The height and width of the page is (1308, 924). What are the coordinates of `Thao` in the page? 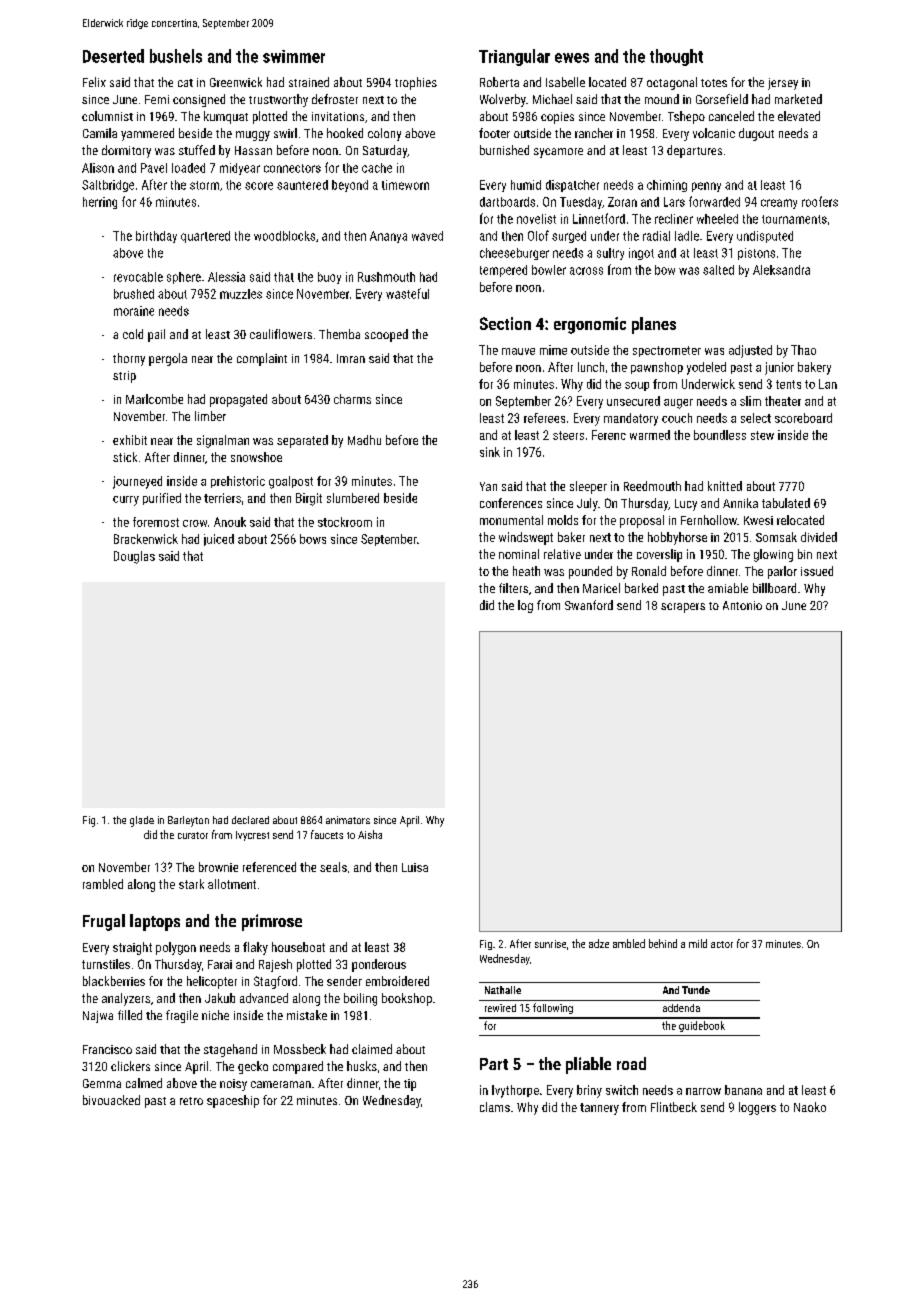 It's located at (803, 350).
